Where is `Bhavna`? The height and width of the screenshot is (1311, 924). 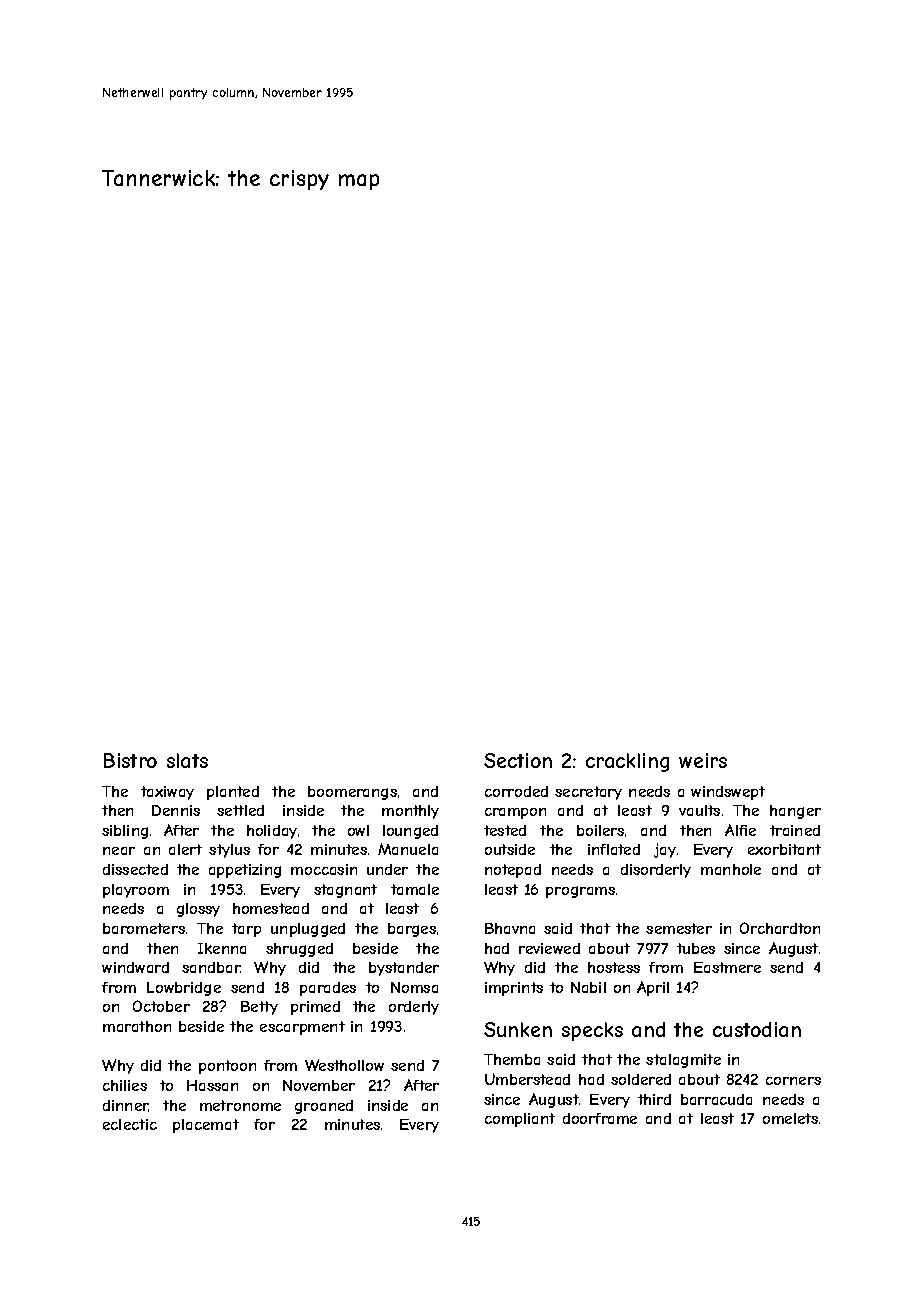 Bhavna is located at coordinates (510, 928).
